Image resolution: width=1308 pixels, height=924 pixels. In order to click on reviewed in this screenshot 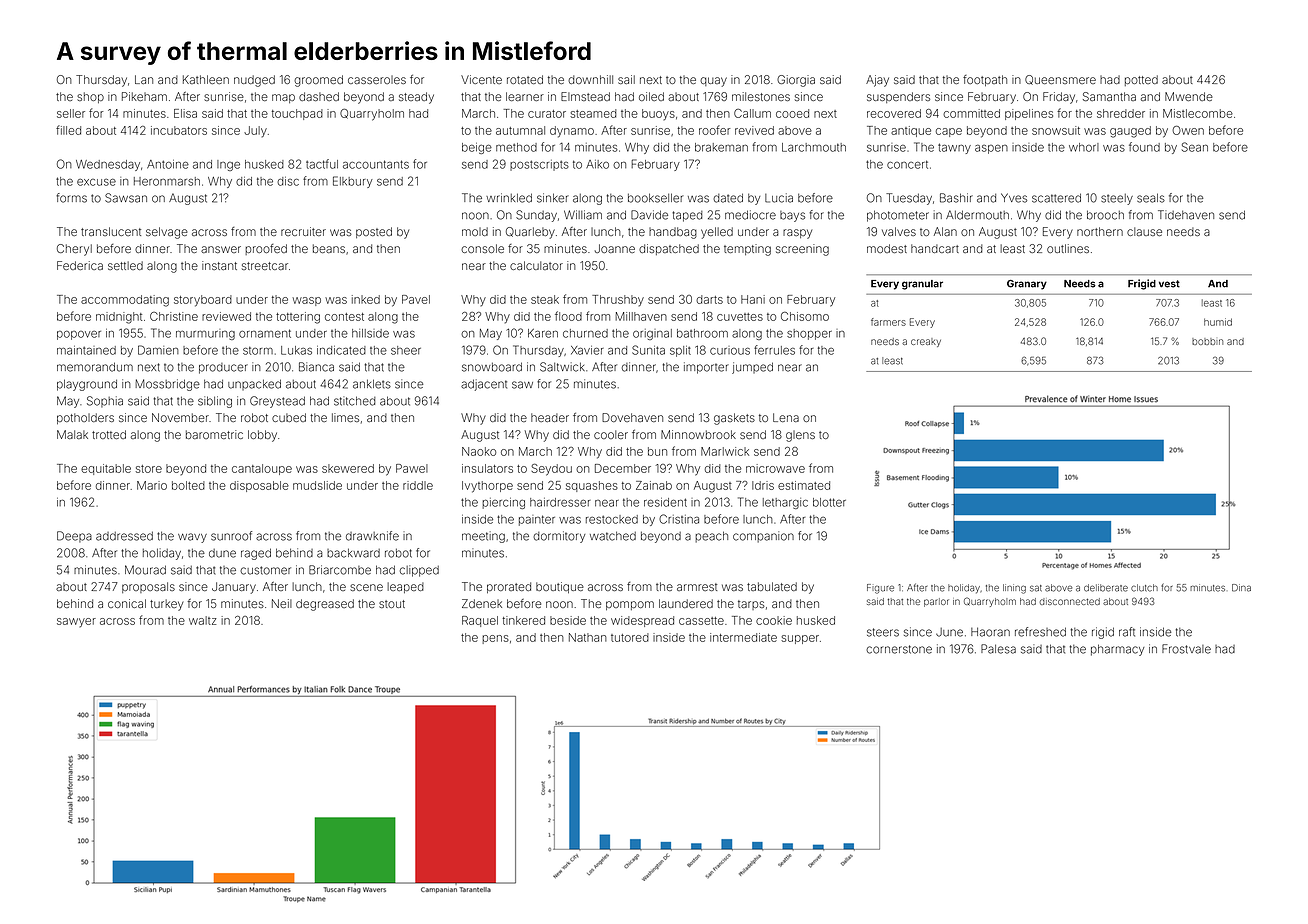, I will do `click(226, 316)`.
